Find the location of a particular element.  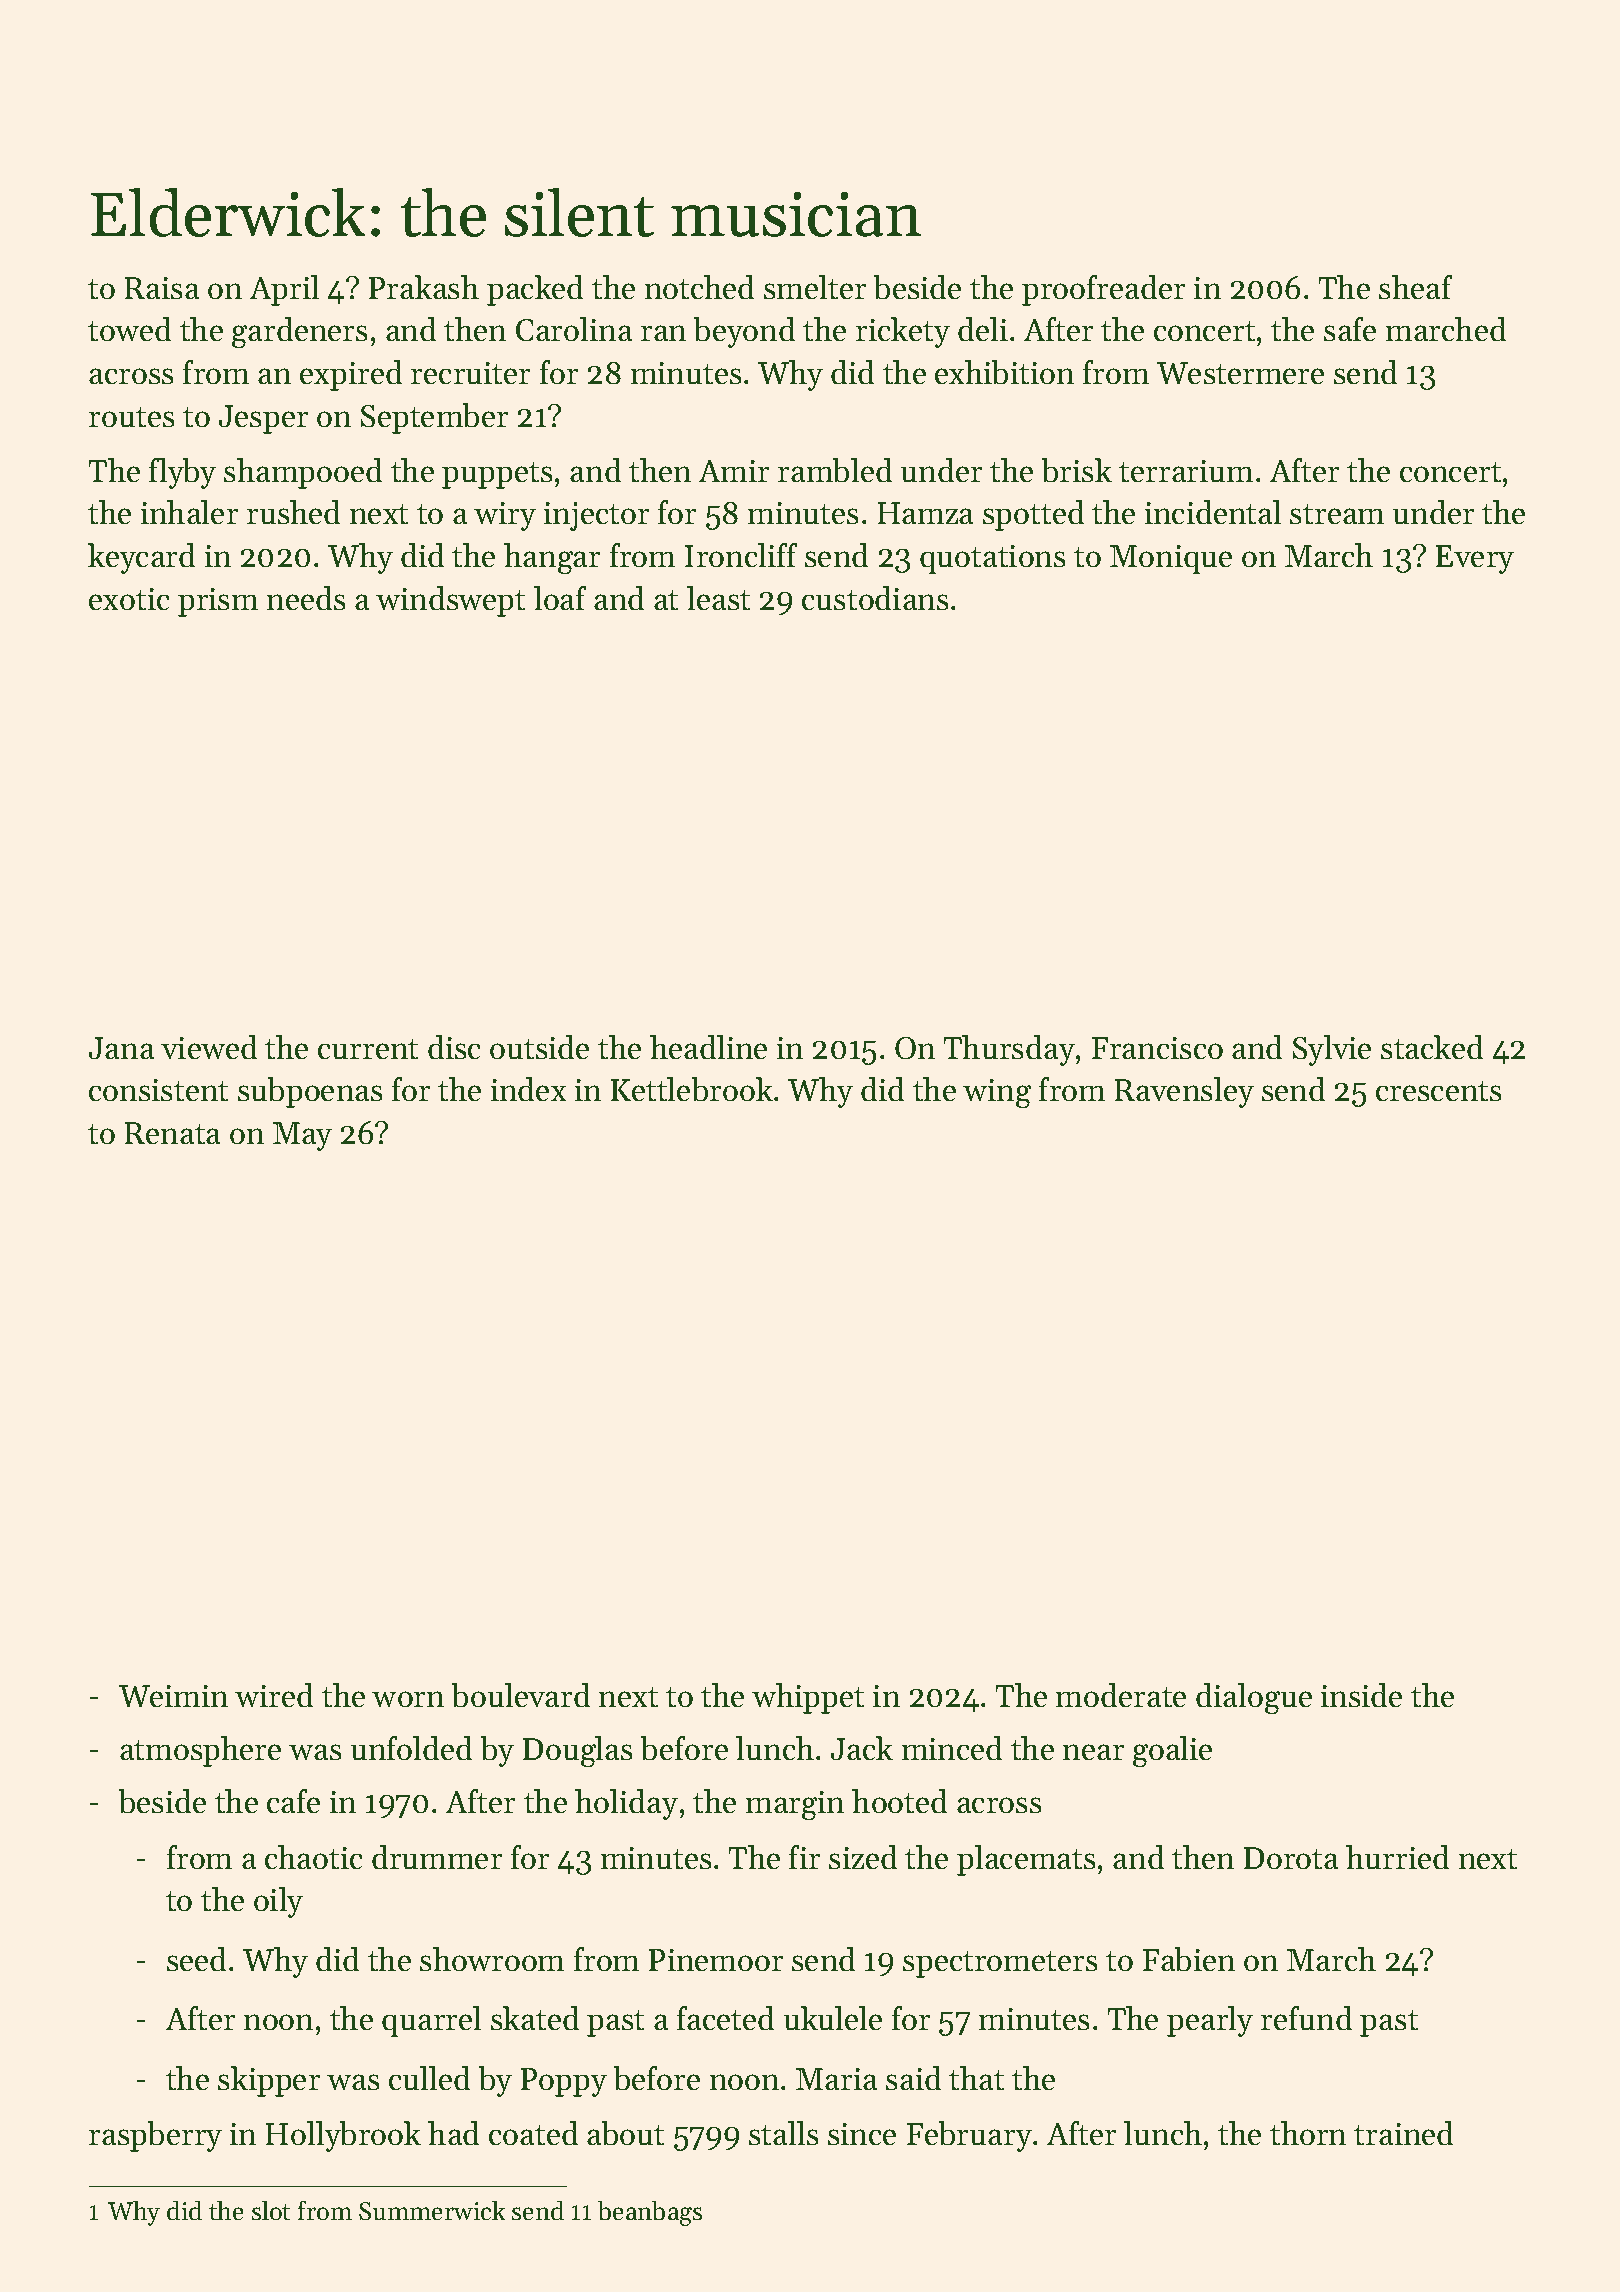

smelter is located at coordinates (815, 287).
